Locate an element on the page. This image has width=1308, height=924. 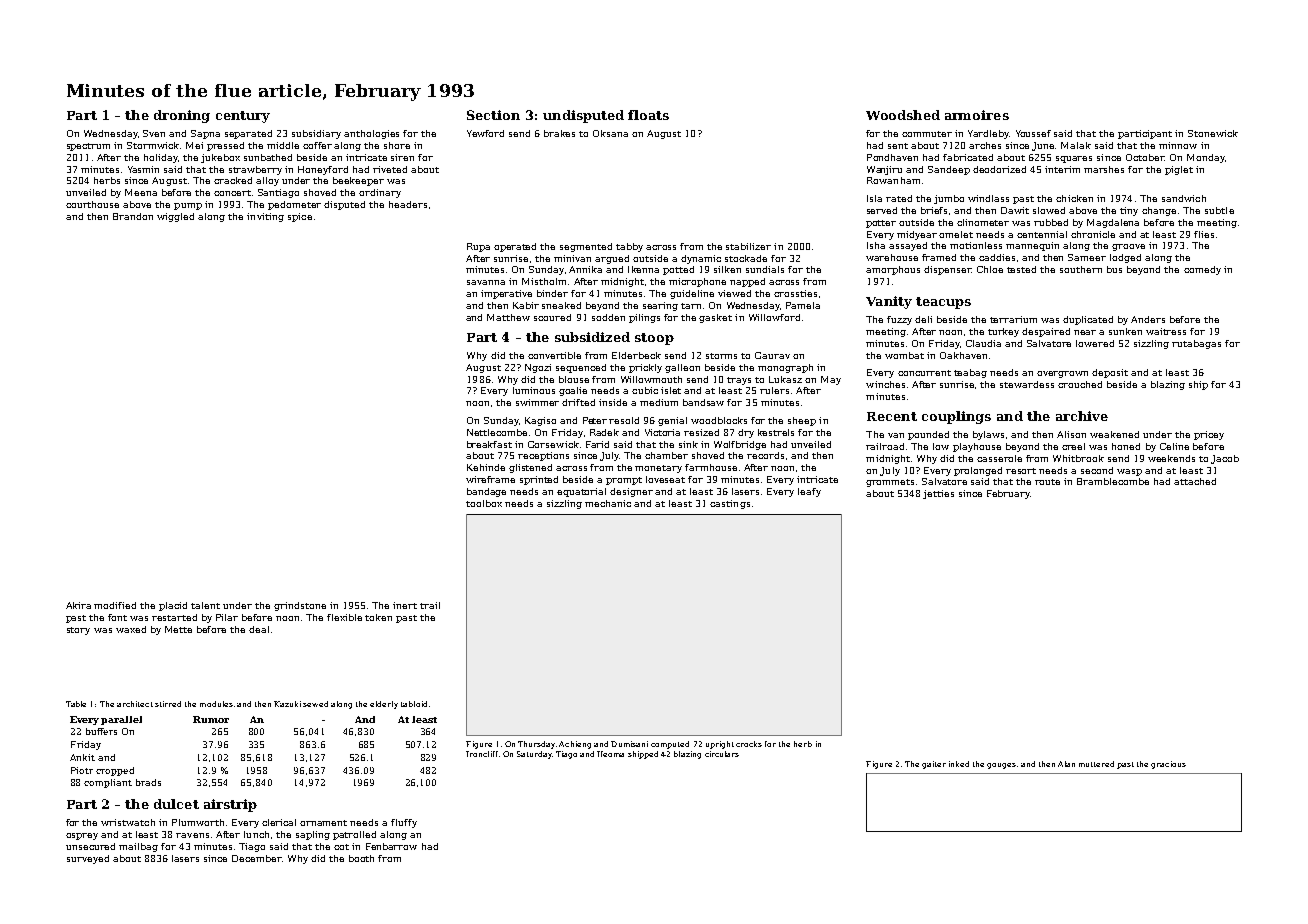
Akira is located at coordinates (78, 605).
